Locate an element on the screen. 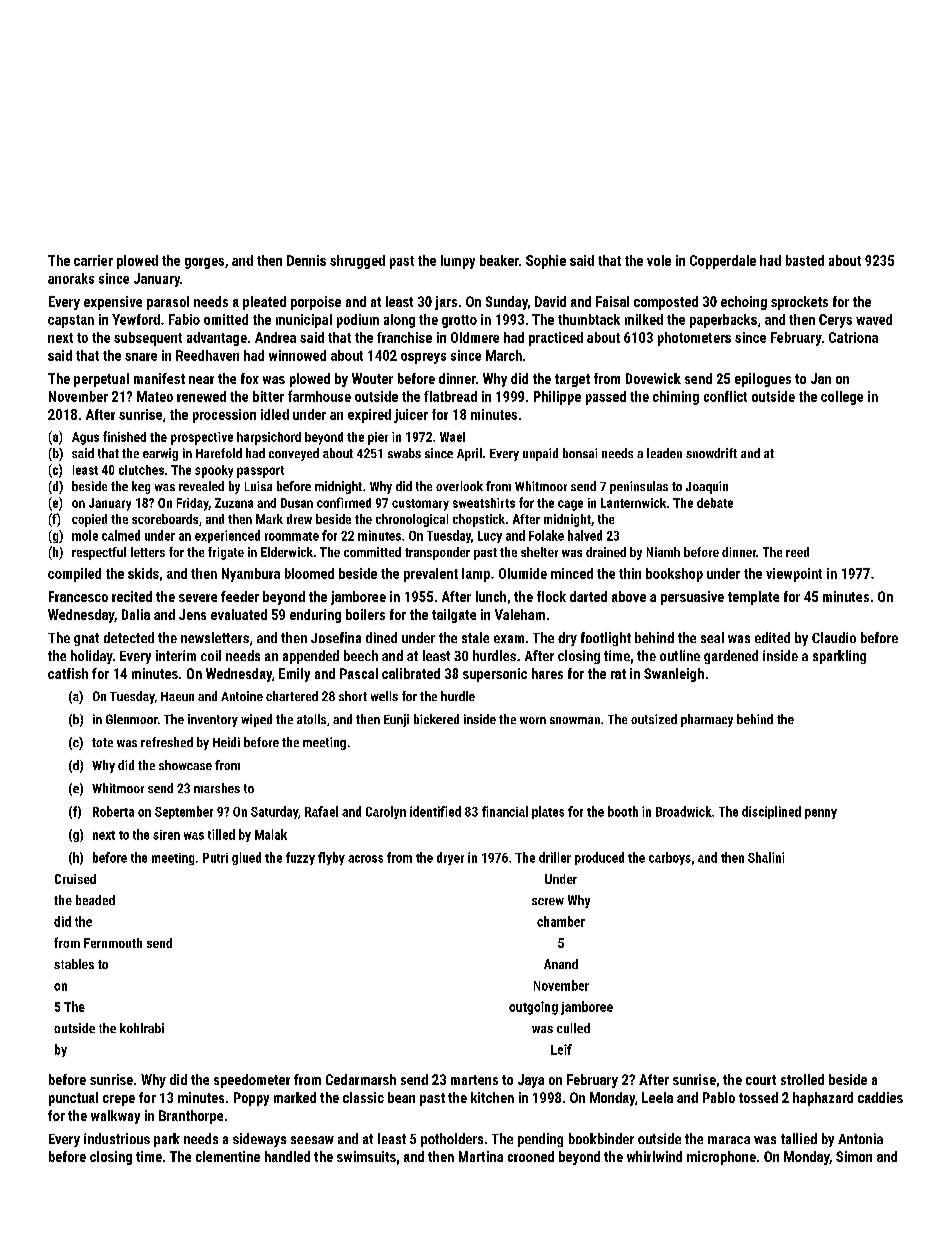  Martina is located at coordinates (481, 1156).
